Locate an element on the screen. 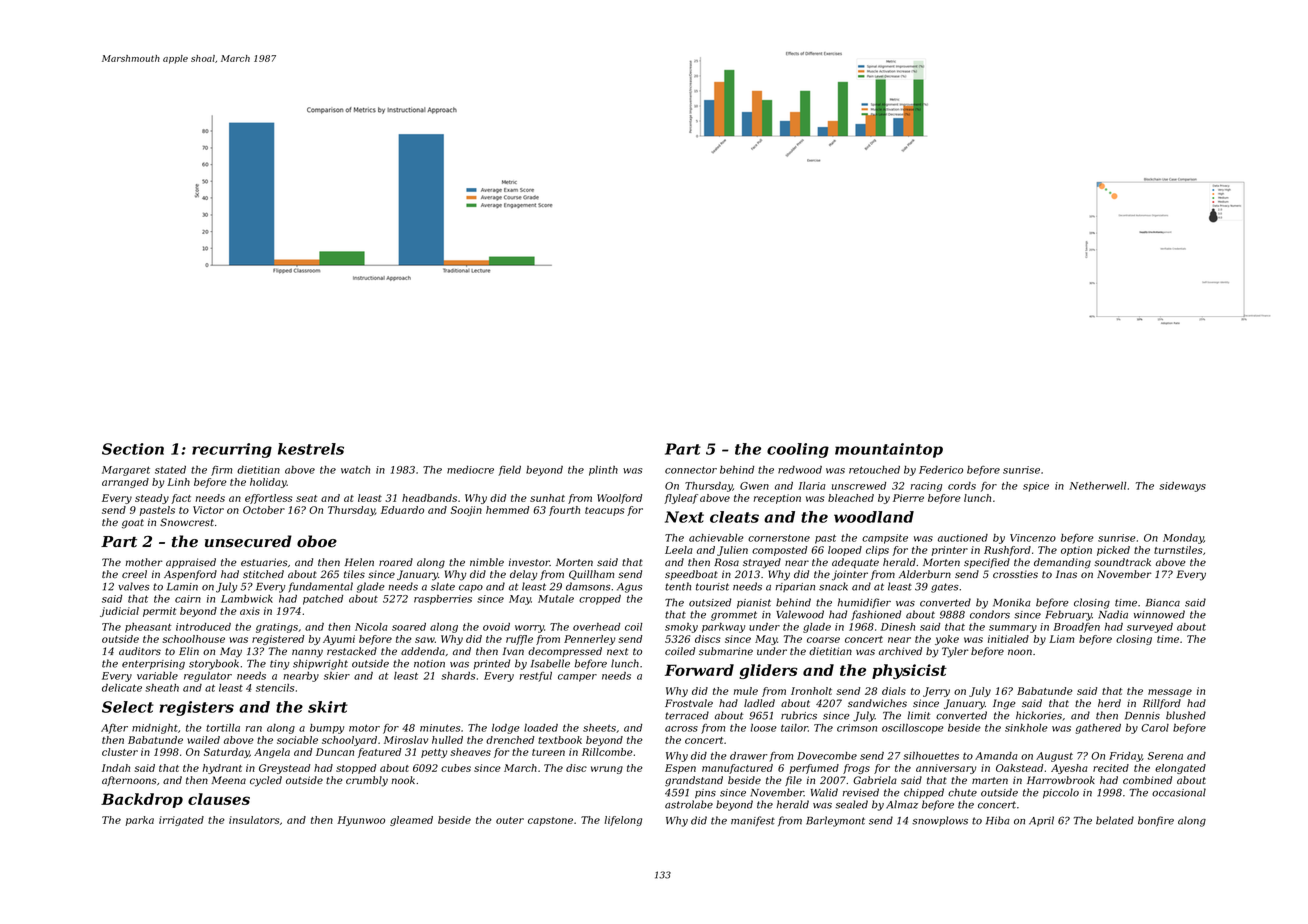 Image resolution: width=1308 pixels, height=924 pixels. Miroslav is located at coordinates (406, 740).
